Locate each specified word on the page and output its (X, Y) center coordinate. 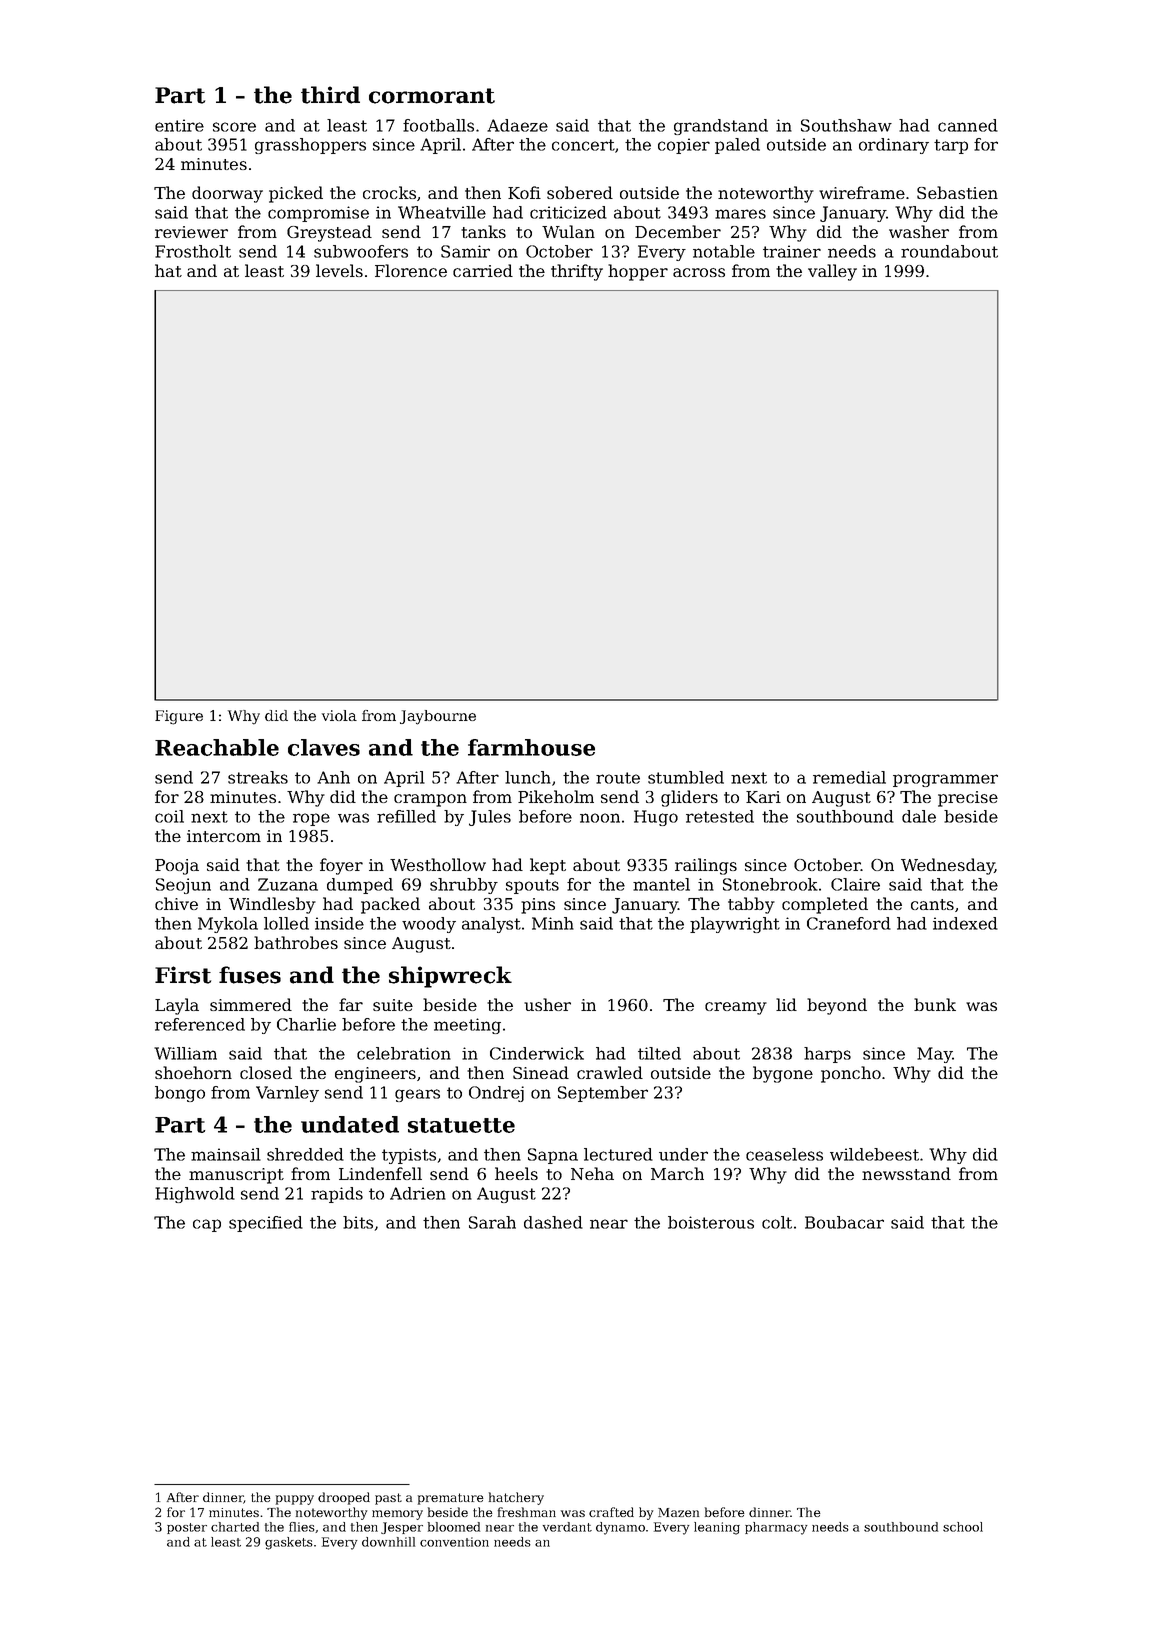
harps (827, 1055)
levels (339, 270)
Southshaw (846, 125)
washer (919, 231)
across (699, 272)
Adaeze (517, 125)
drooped (344, 1498)
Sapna (553, 1156)
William (185, 1053)
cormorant (432, 96)
